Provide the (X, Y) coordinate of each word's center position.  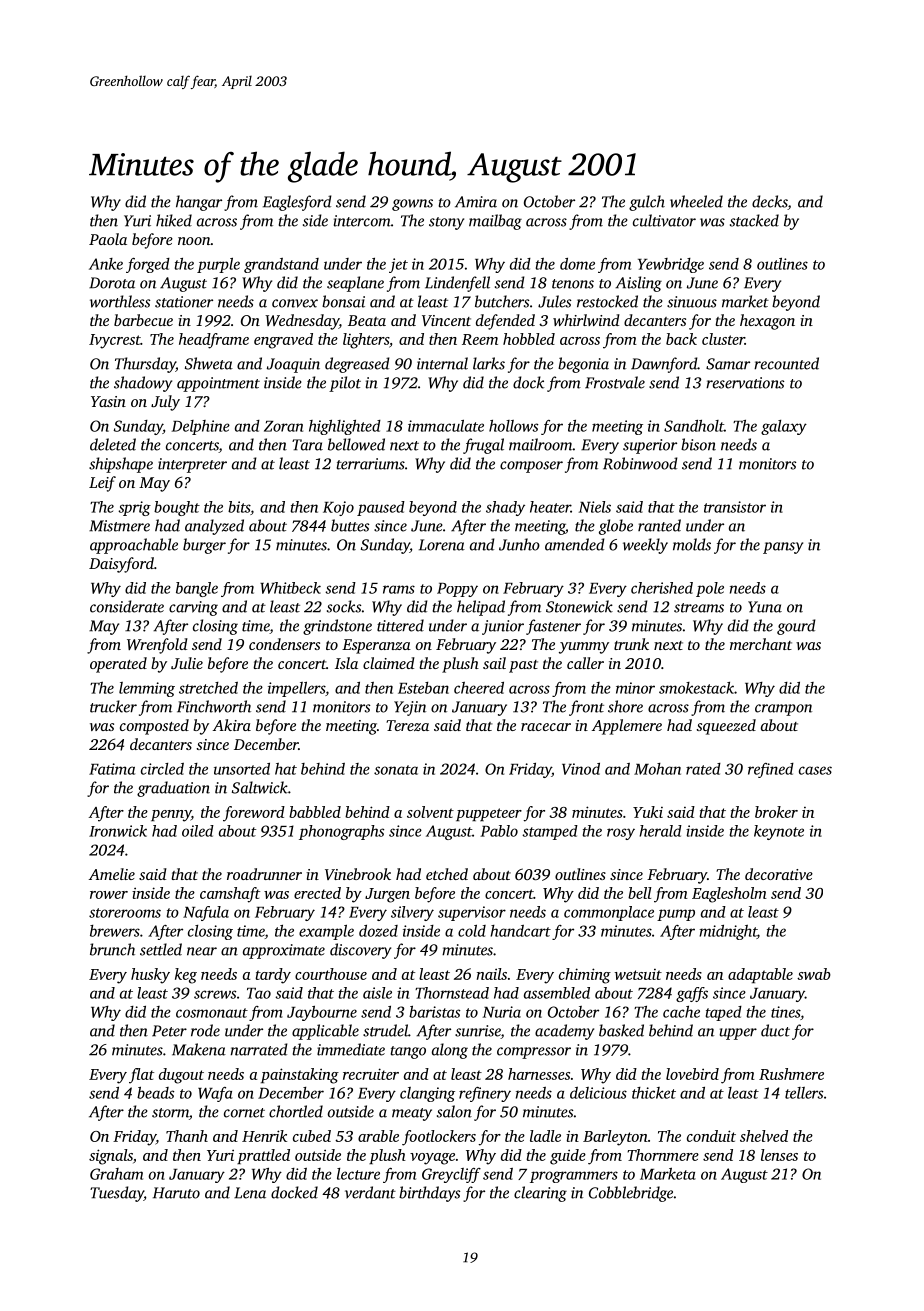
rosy (621, 834)
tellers (804, 1093)
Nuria (502, 1012)
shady (505, 508)
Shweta (209, 363)
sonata (396, 770)
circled (162, 769)
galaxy (784, 427)
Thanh (187, 1136)
